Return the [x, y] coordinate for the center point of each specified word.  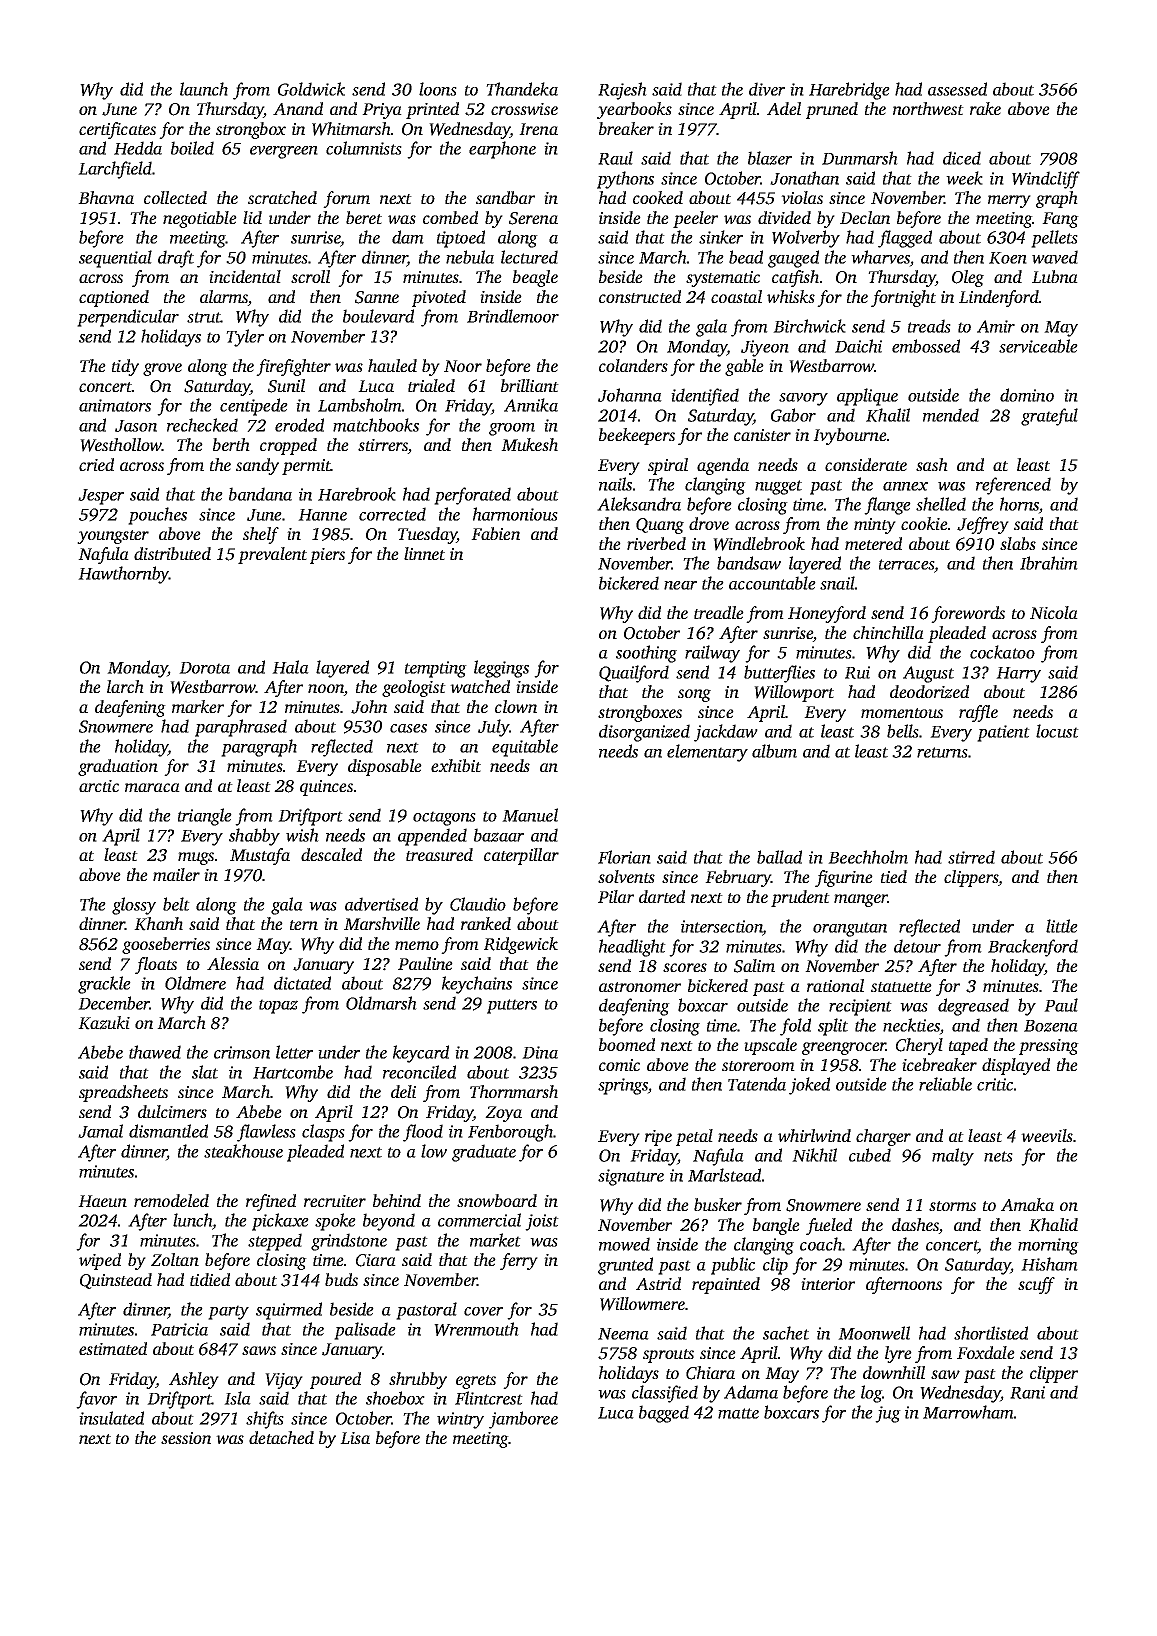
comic [619, 1065]
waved [1055, 257]
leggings [501, 669]
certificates [117, 130]
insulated [111, 1418]
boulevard [378, 316]
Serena [533, 218]
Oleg [968, 278]
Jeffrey [983, 525]
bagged [664, 1414]
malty [953, 1157]
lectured [529, 257]
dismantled [168, 1131]
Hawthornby [123, 575]
